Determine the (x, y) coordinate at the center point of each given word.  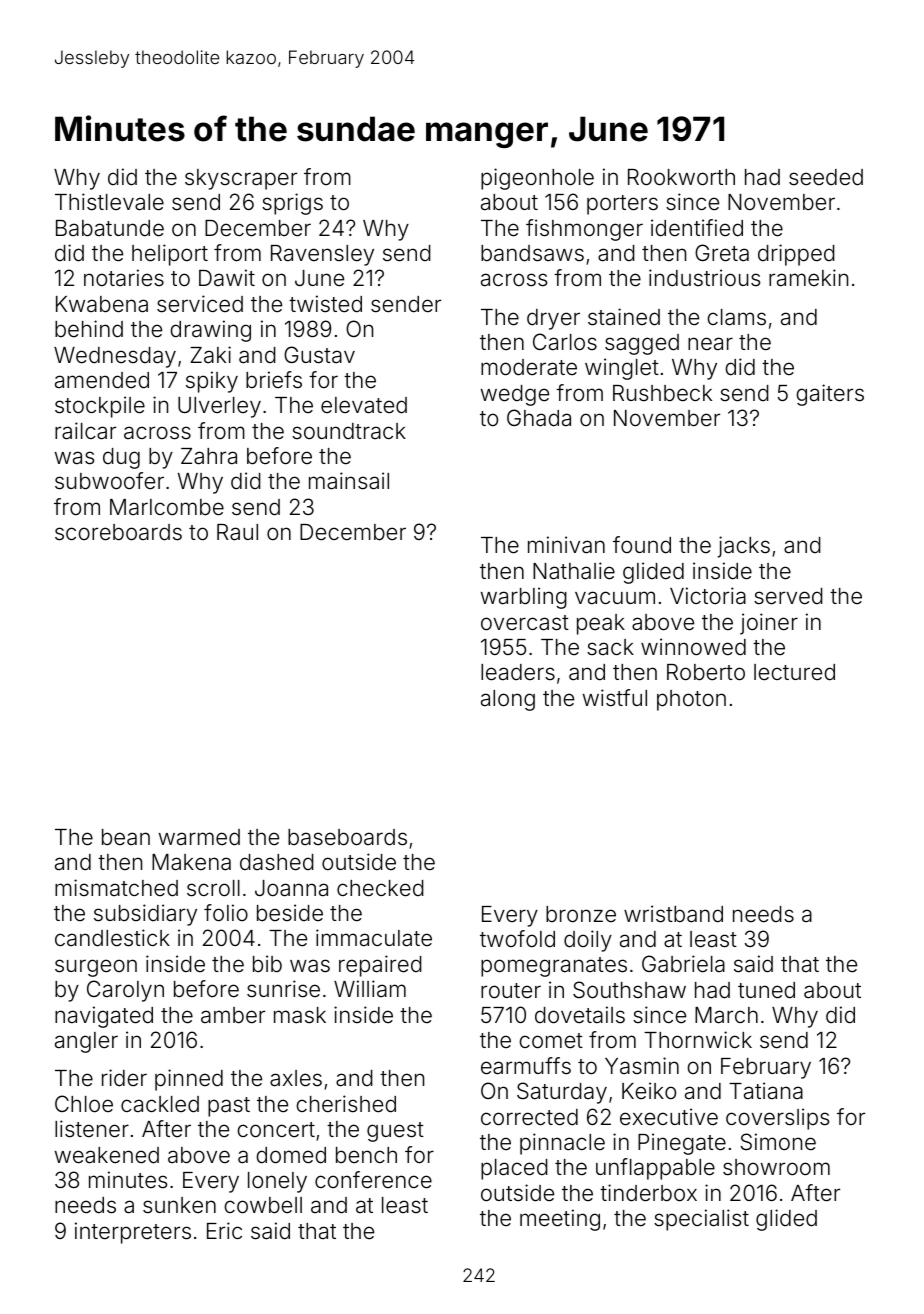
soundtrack (349, 431)
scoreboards (118, 532)
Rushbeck (662, 393)
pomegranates (554, 967)
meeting (560, 1220)
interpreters (133, 1233)
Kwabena (102, 304)
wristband (673, 914)
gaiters (830, 395)
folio (226, 913)
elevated (364, 405)
